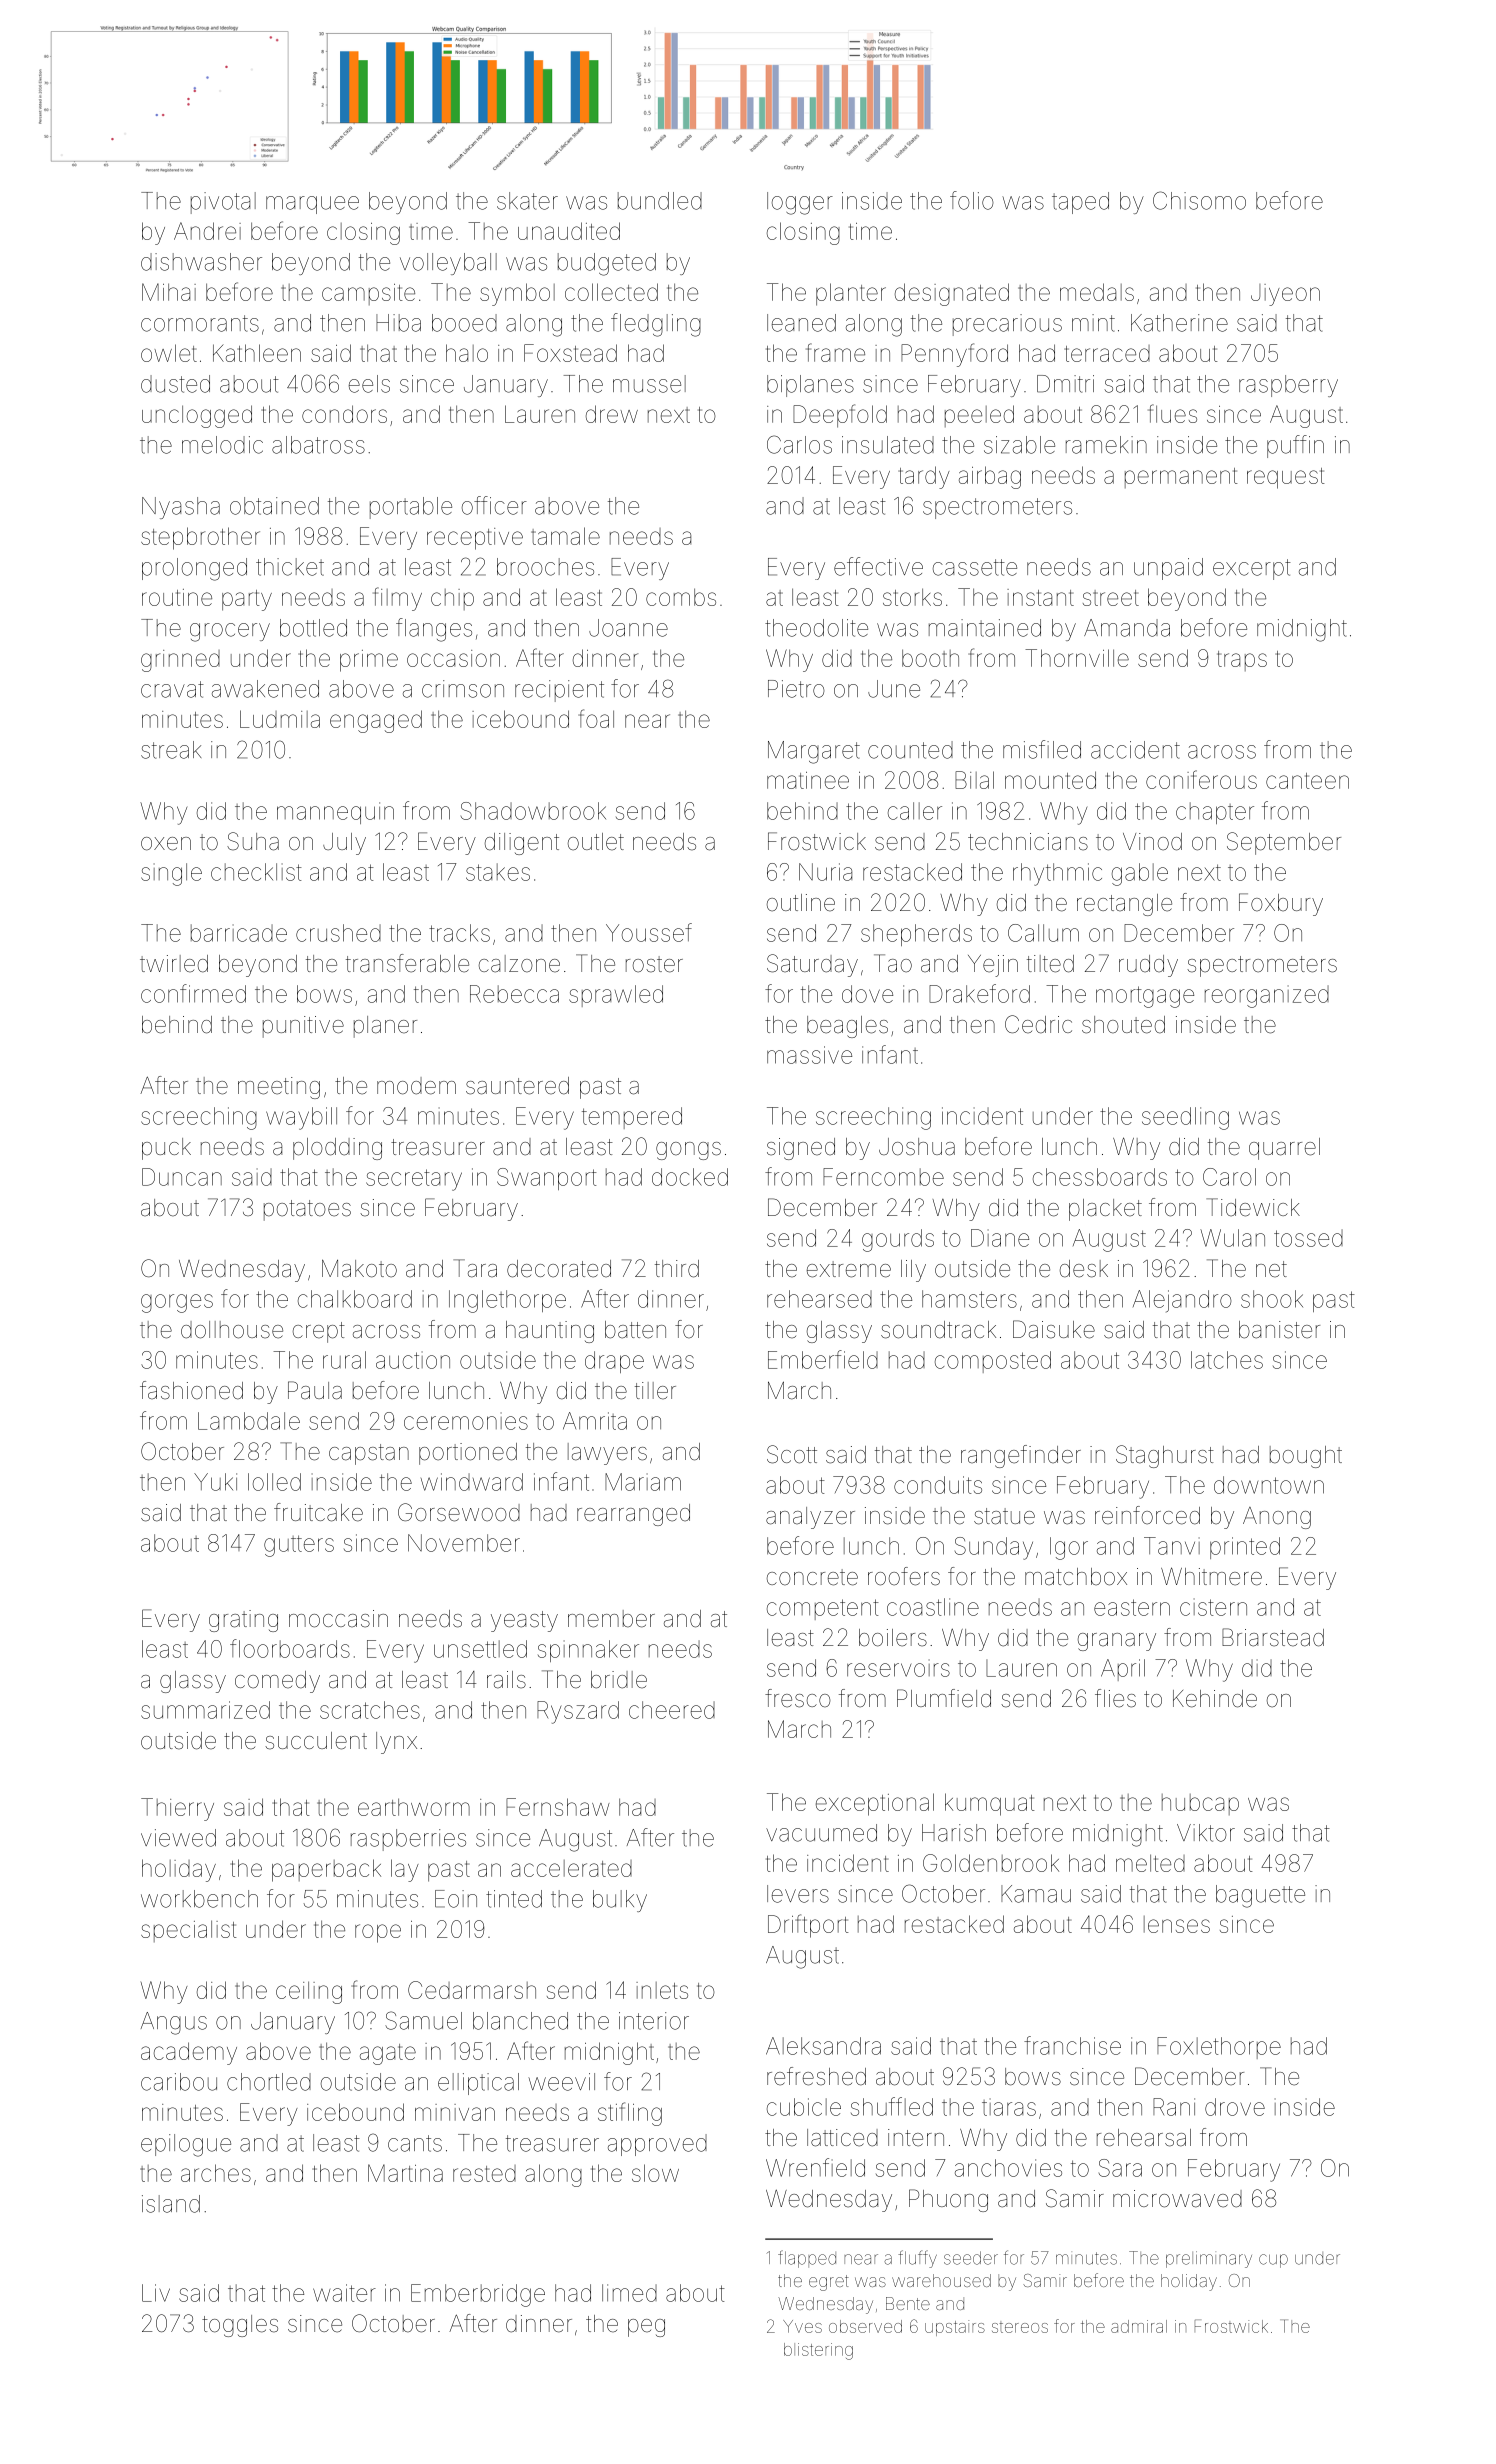 The image size is (1496, 2464). I want to click on blistering, so click(818, 2351).
